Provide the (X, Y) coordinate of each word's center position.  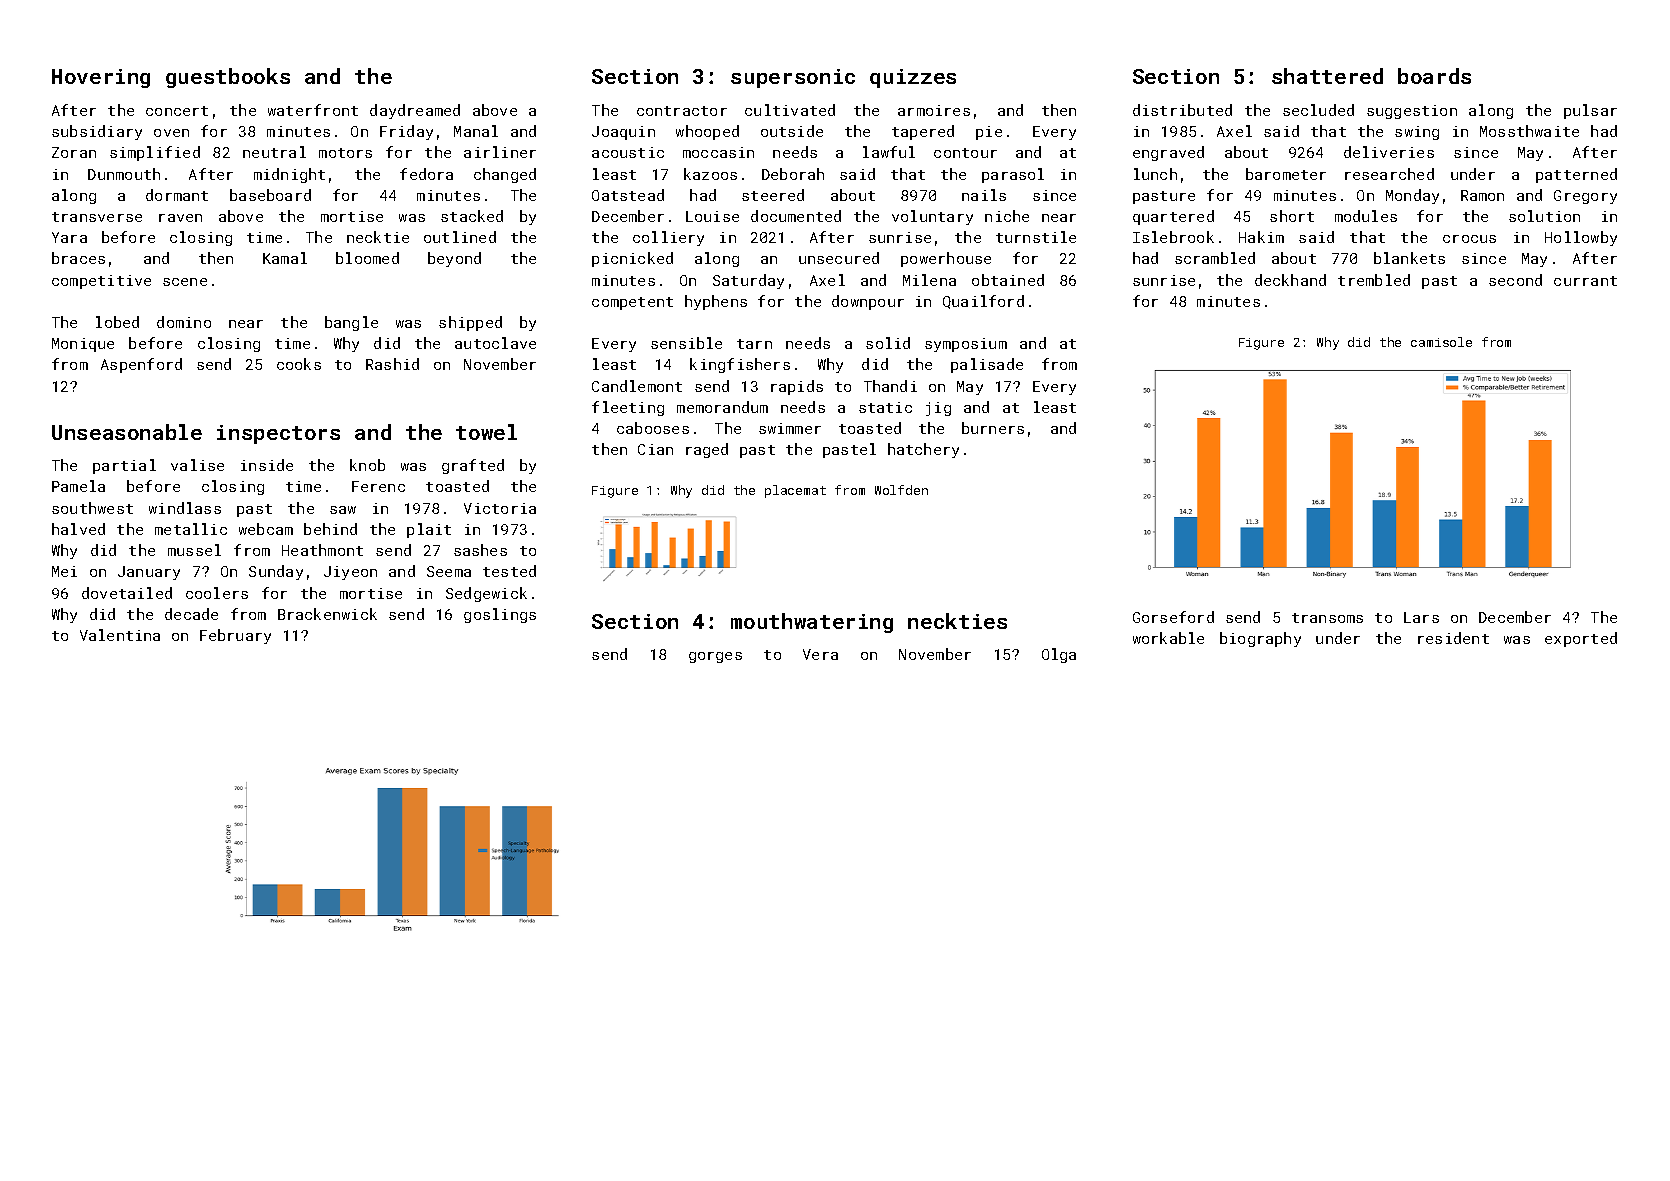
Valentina (120, 635)
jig (938, 409)
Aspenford (141, 365)
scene (185, 282)
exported (1581, 639)
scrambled (1215, 258)
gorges (715, 657)
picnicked (632, 259)
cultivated (790, 110)
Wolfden (901, 490)
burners (993, 428)
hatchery (923, 450)
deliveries (1389, 152)
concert (177, 111)
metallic (191, 529)
